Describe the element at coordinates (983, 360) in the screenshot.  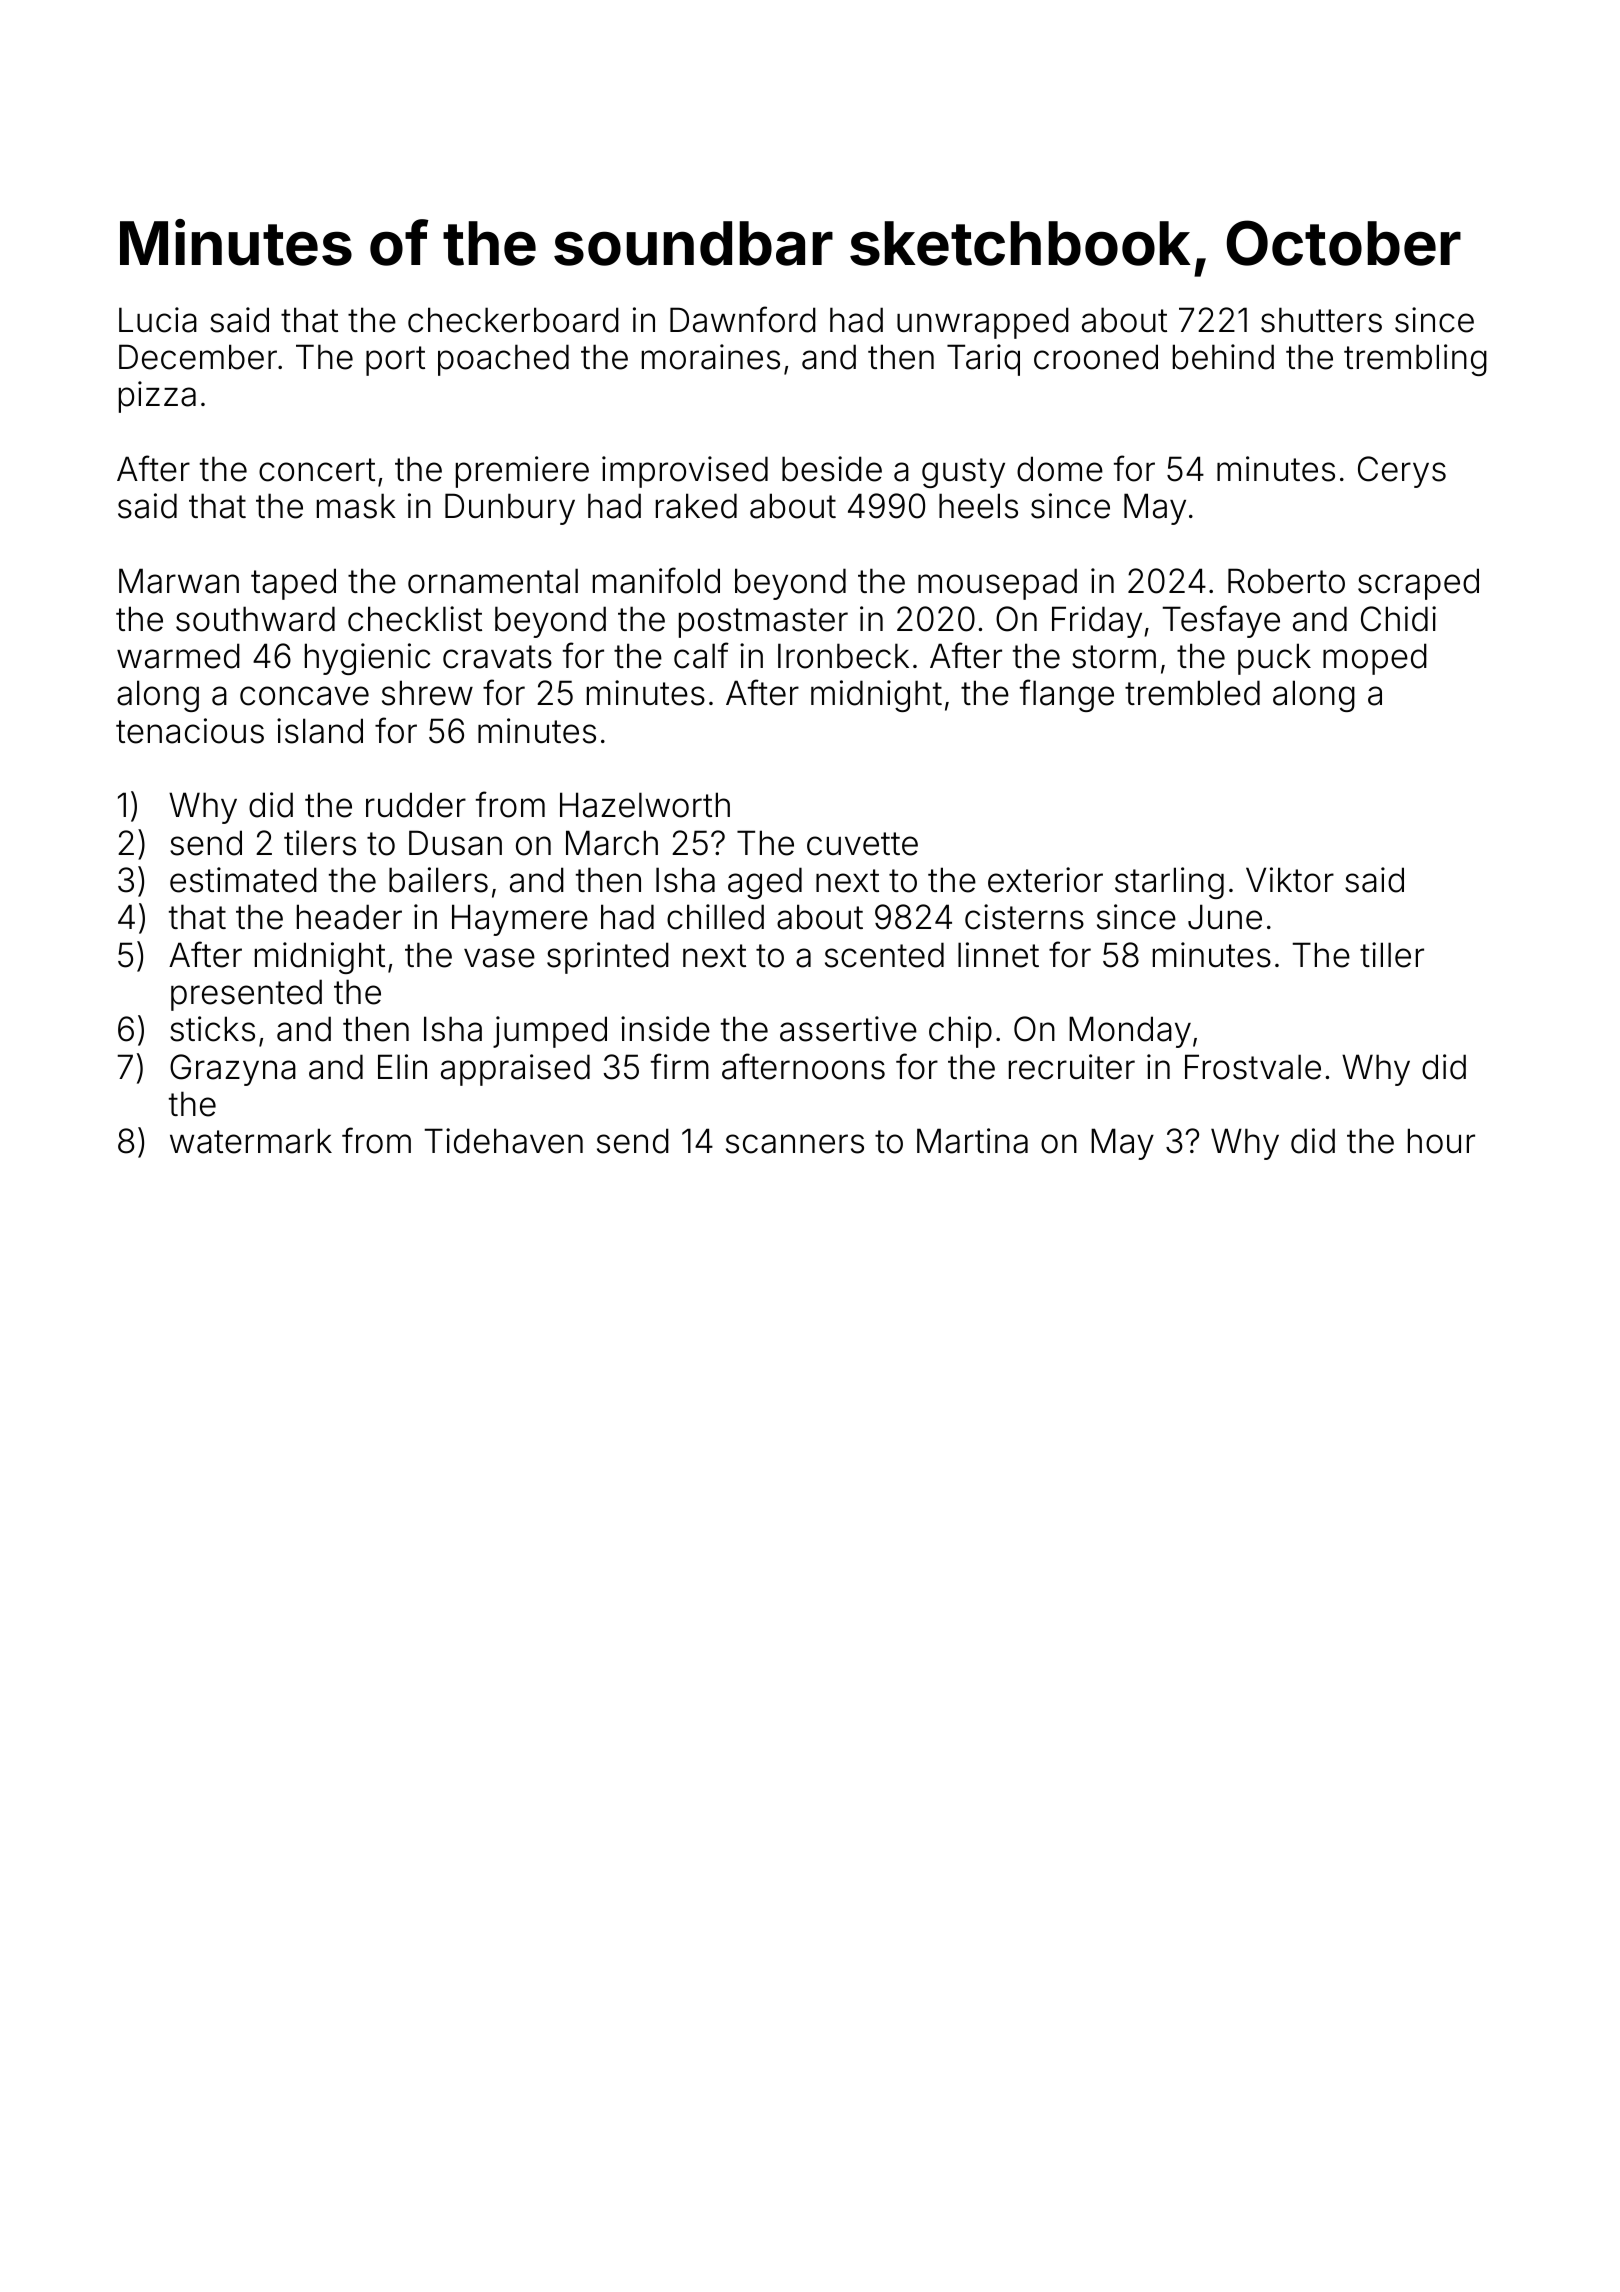
I see `Tariq` at that location.
